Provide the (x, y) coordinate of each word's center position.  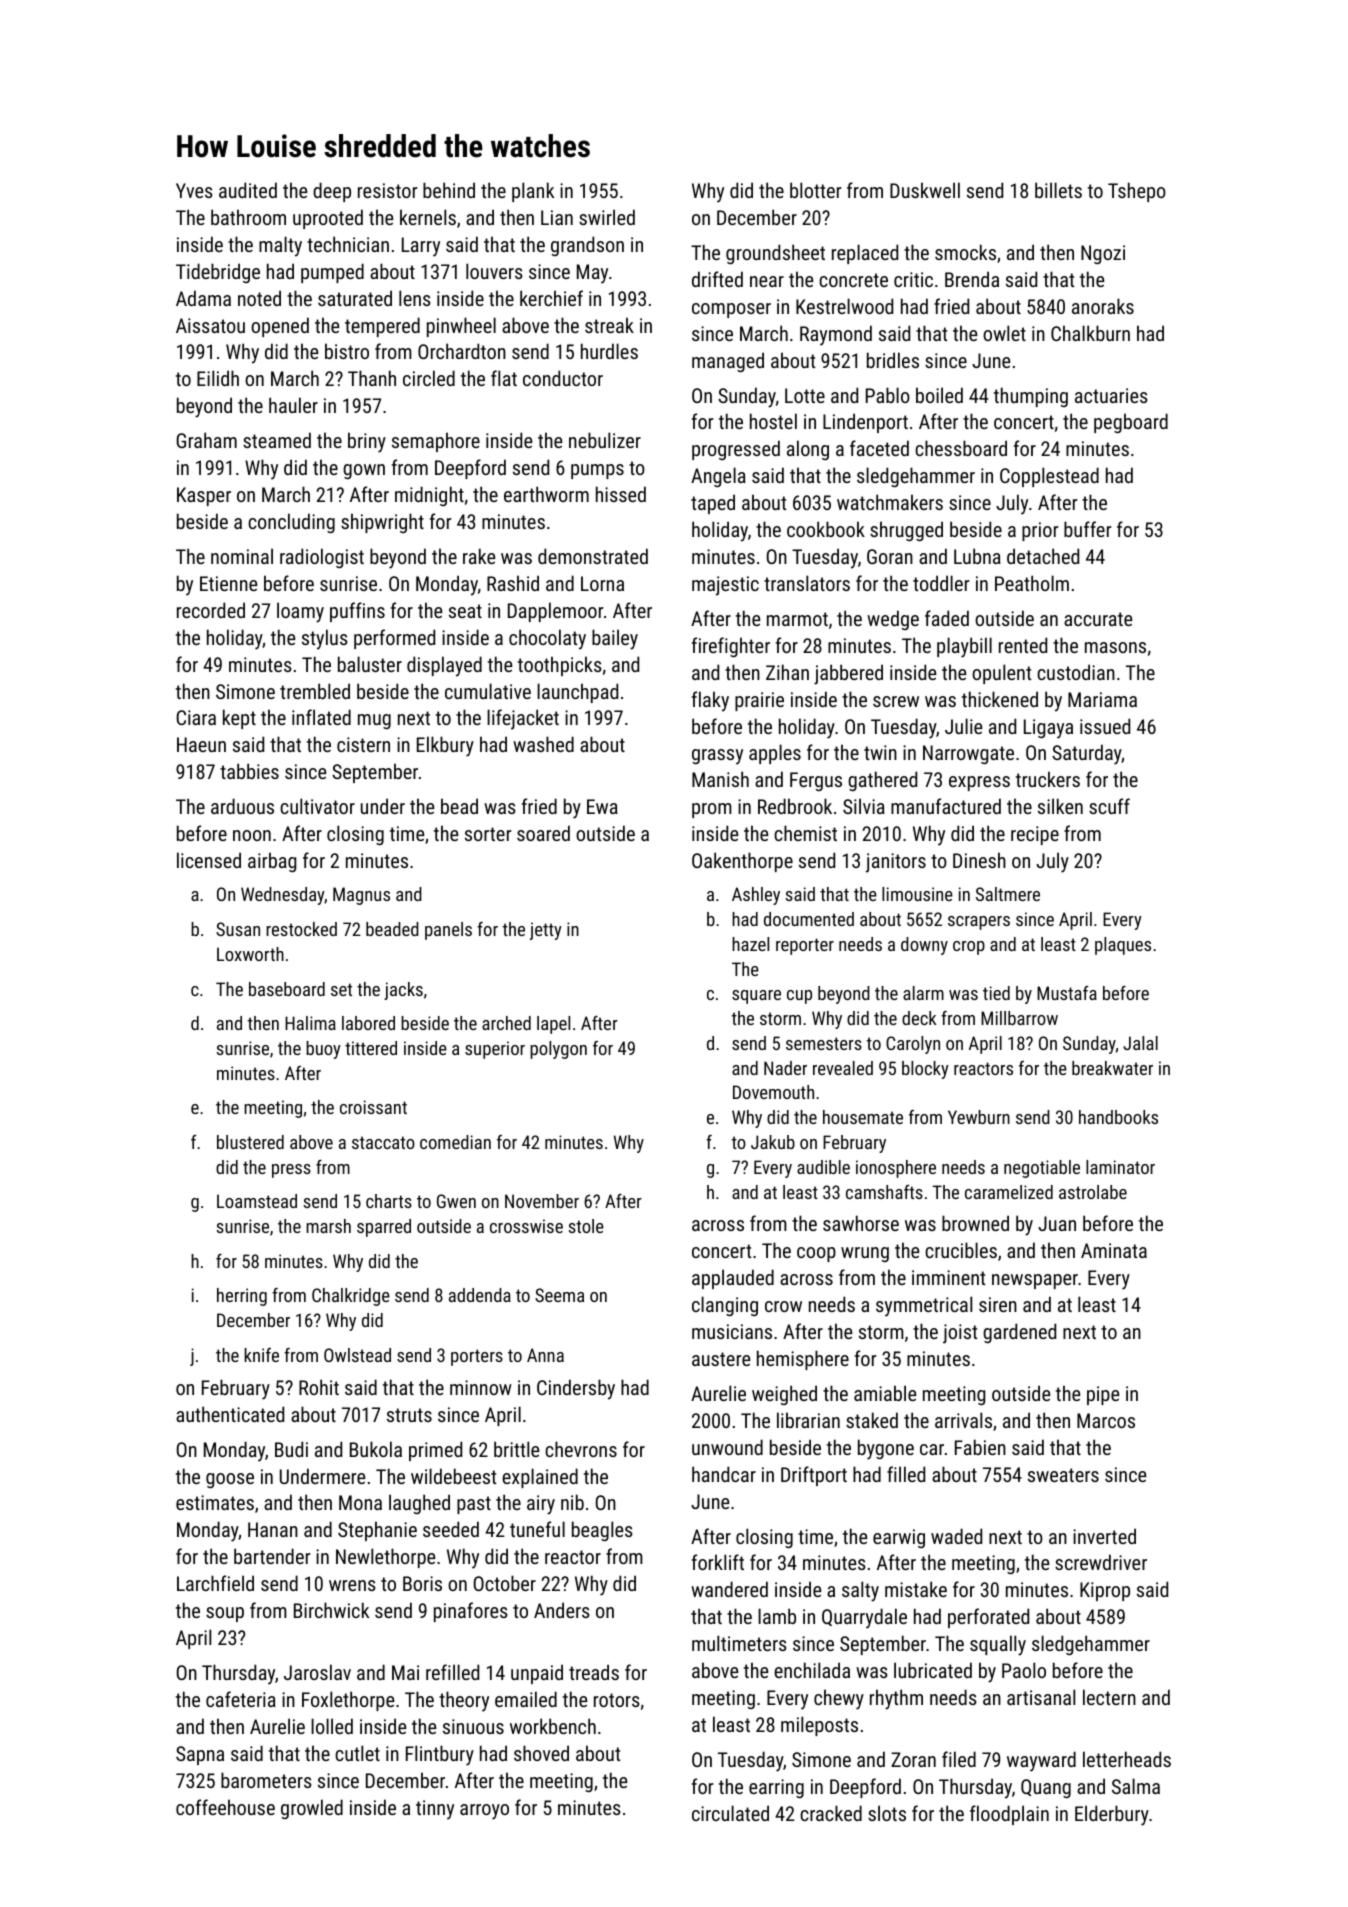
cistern (363, 744)
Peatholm (1032, 583)
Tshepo (1137, 192)
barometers (266, 1780)
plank (533, 192)
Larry (421, 247)
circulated (730, 1813)
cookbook (826, 529)
